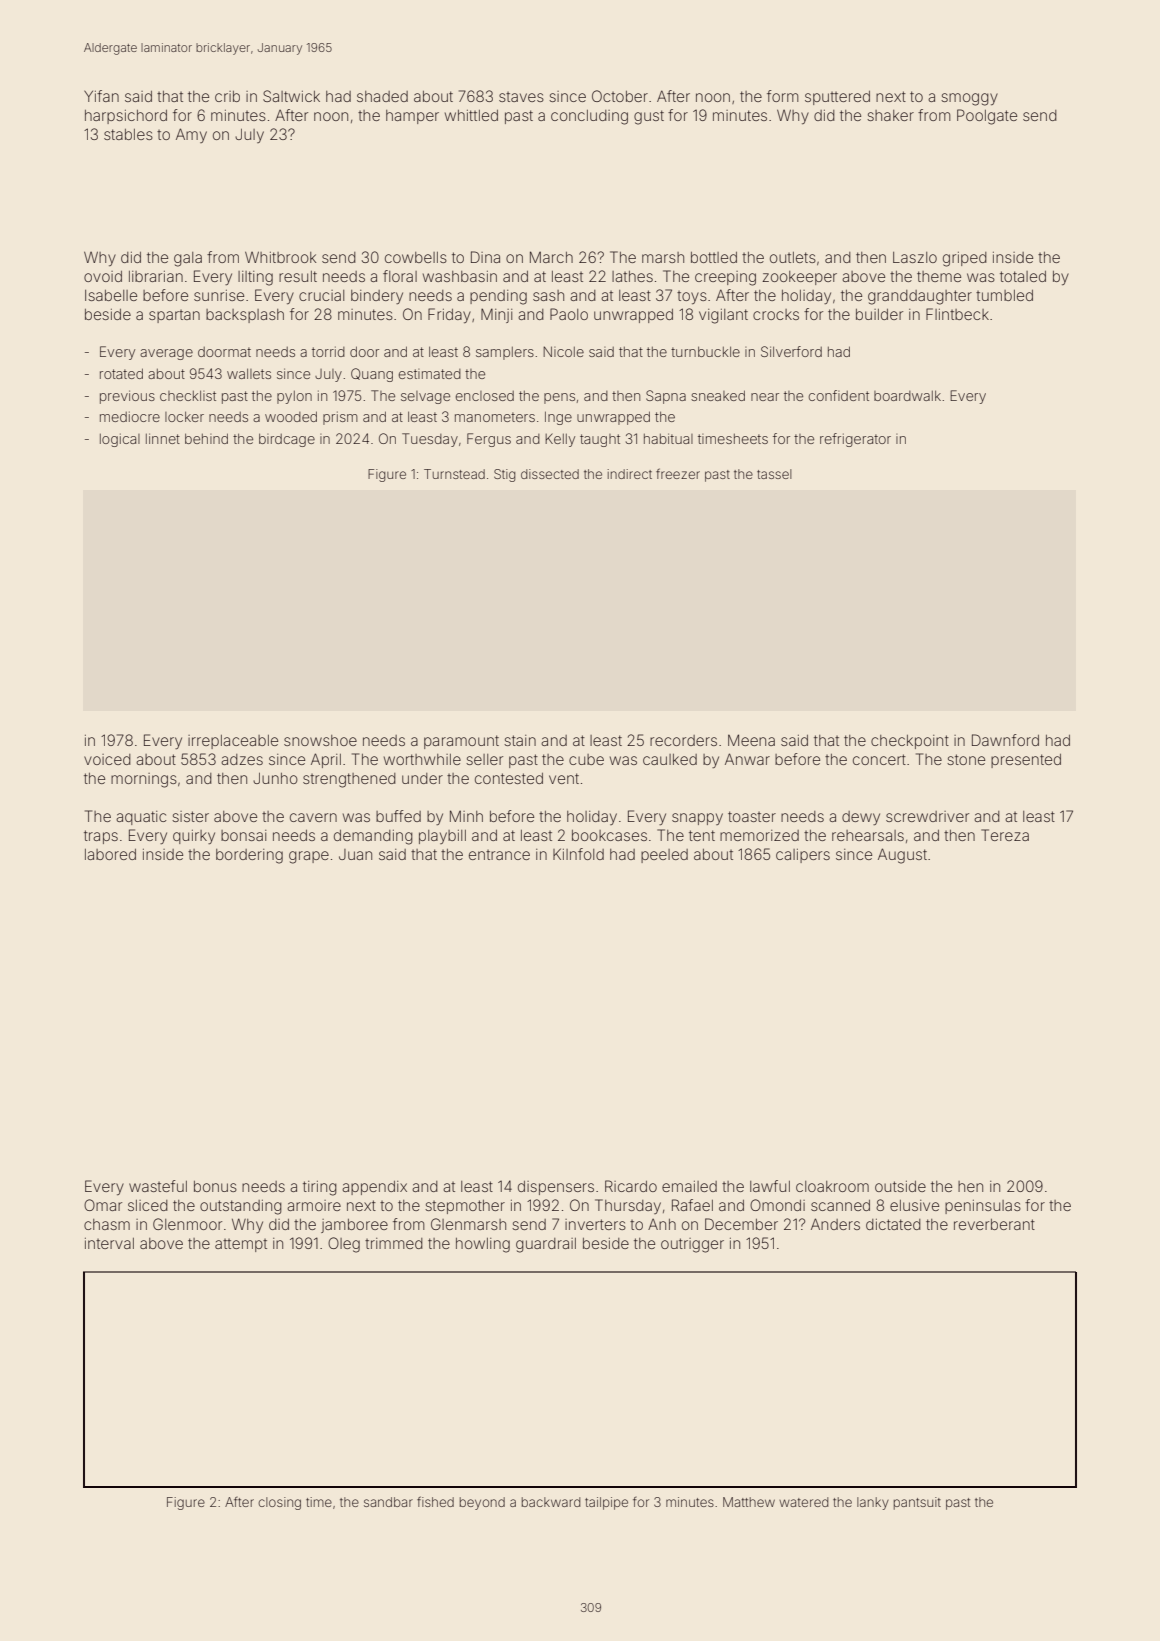  Describe the element at coordinates (664, 856) in the document. I see `peeled` at that location.
